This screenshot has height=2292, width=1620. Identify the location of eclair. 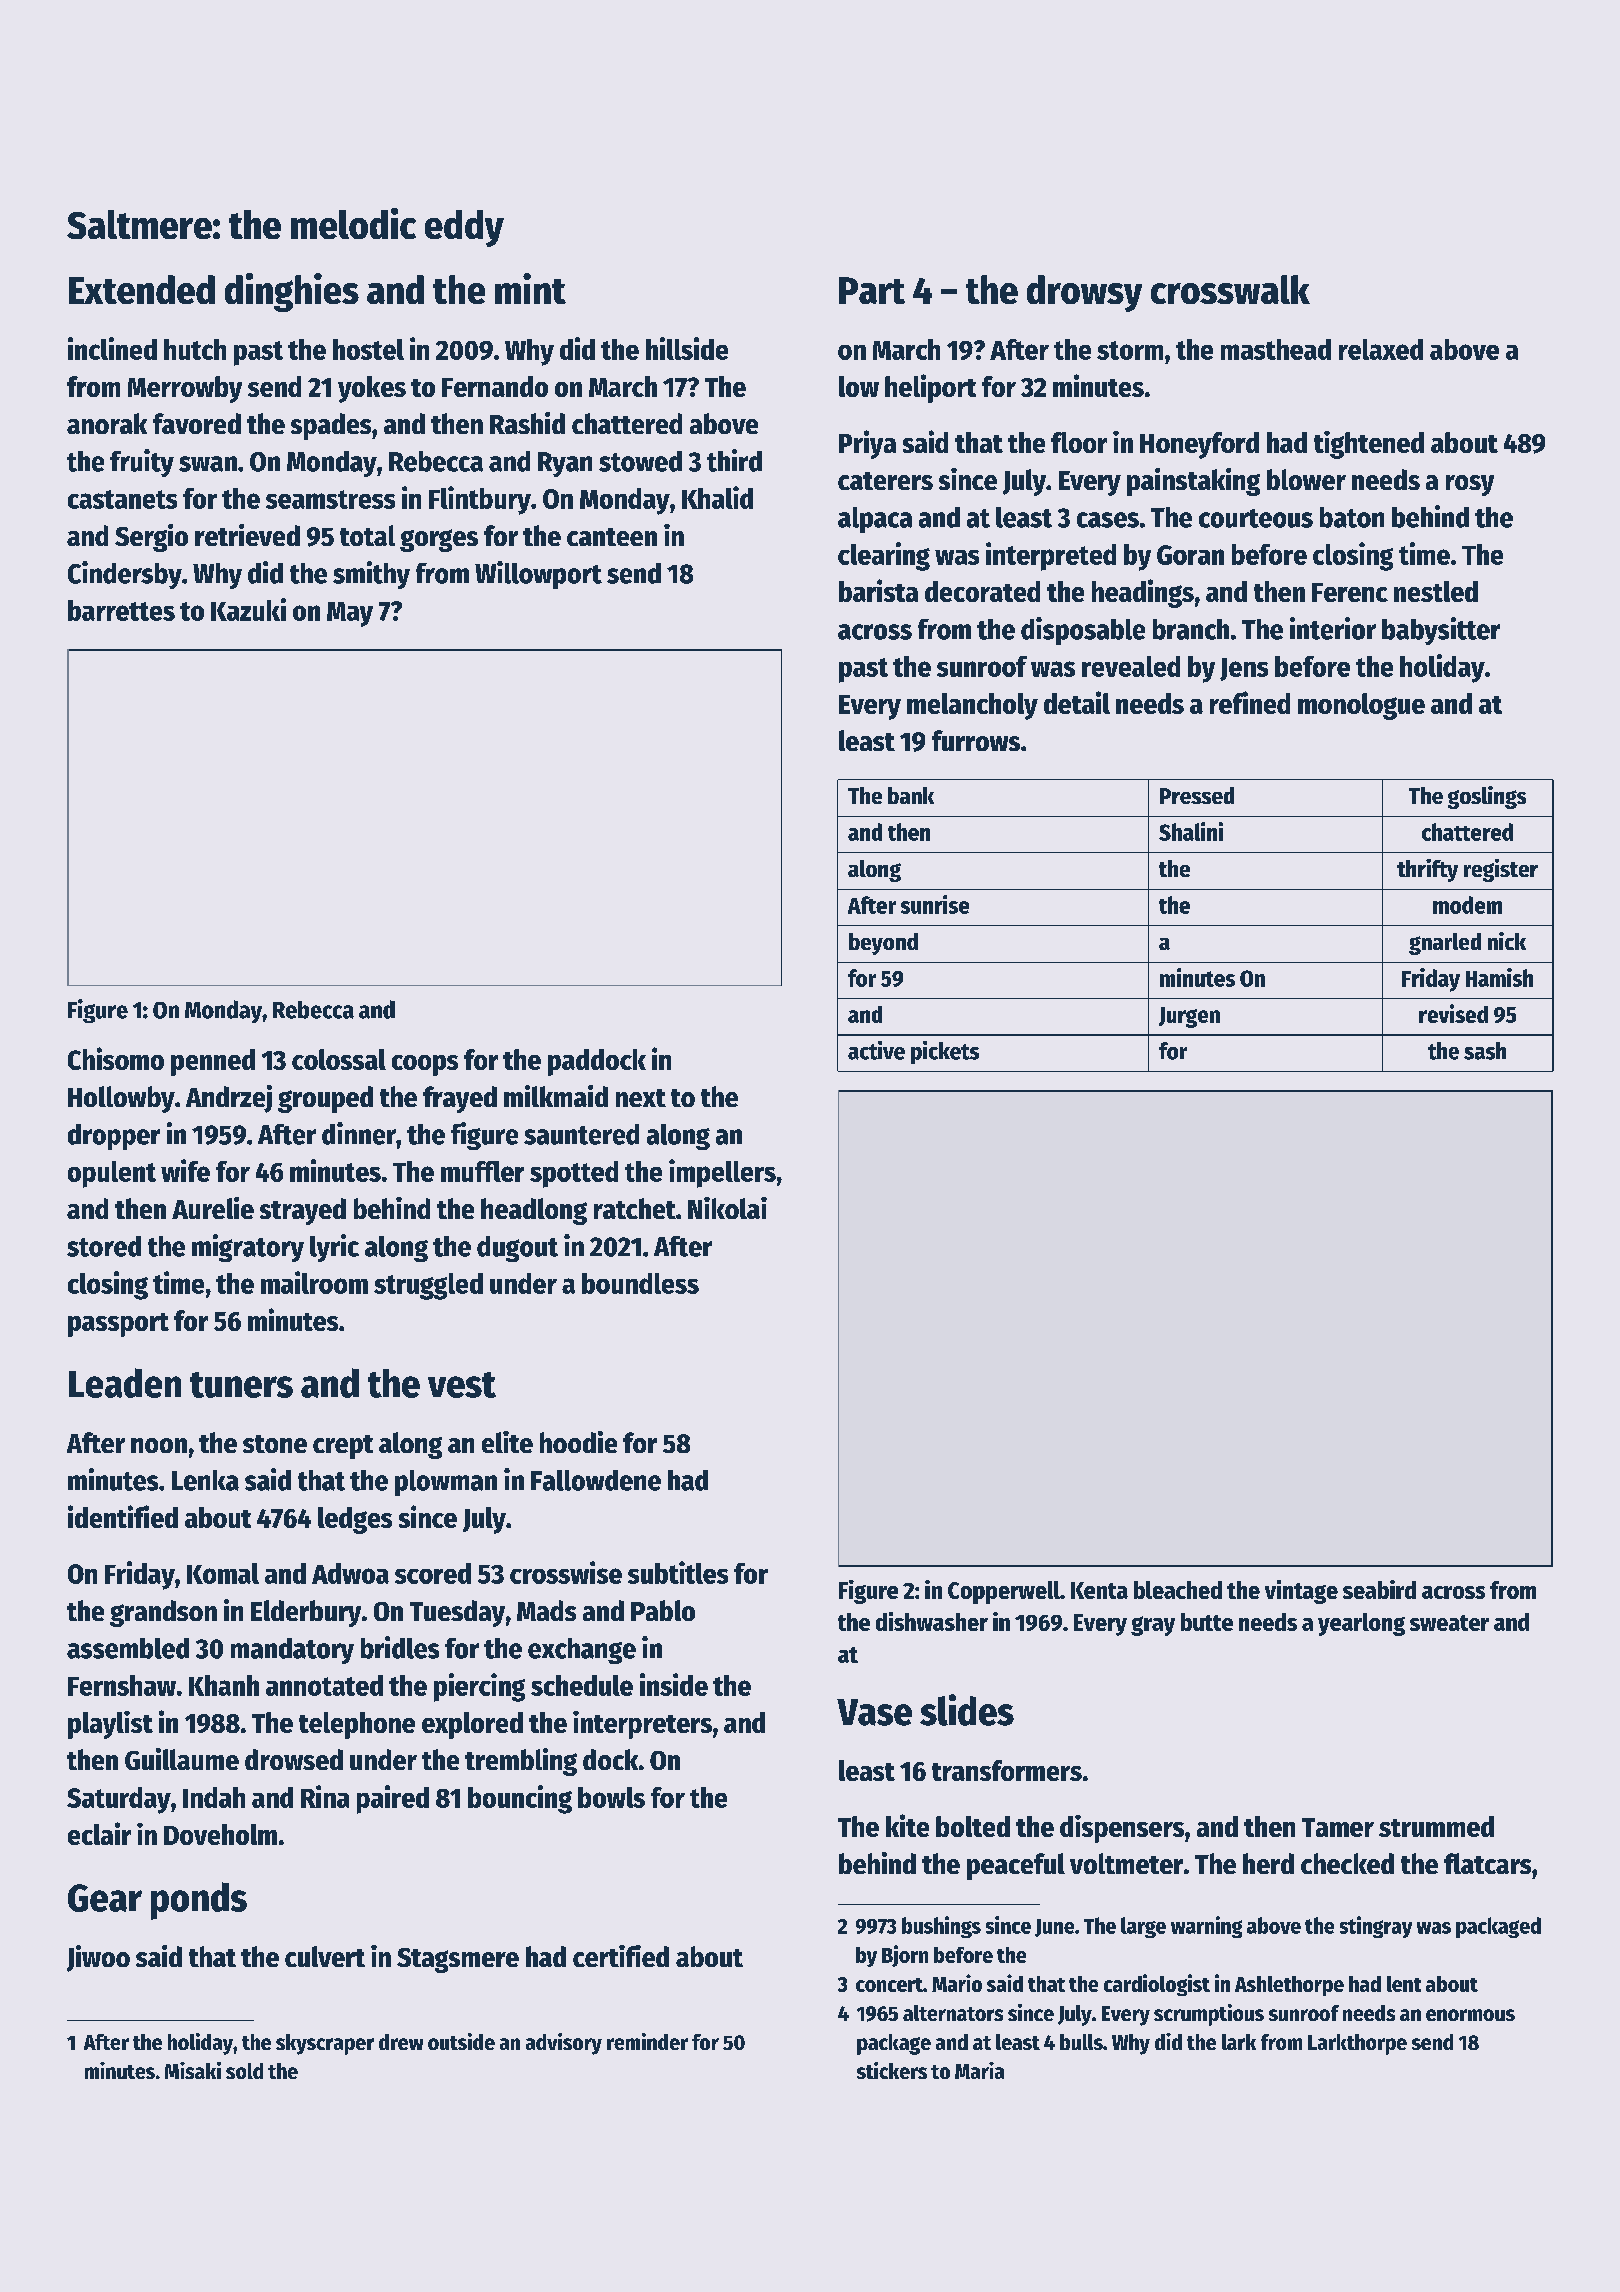
(99, 1833).
